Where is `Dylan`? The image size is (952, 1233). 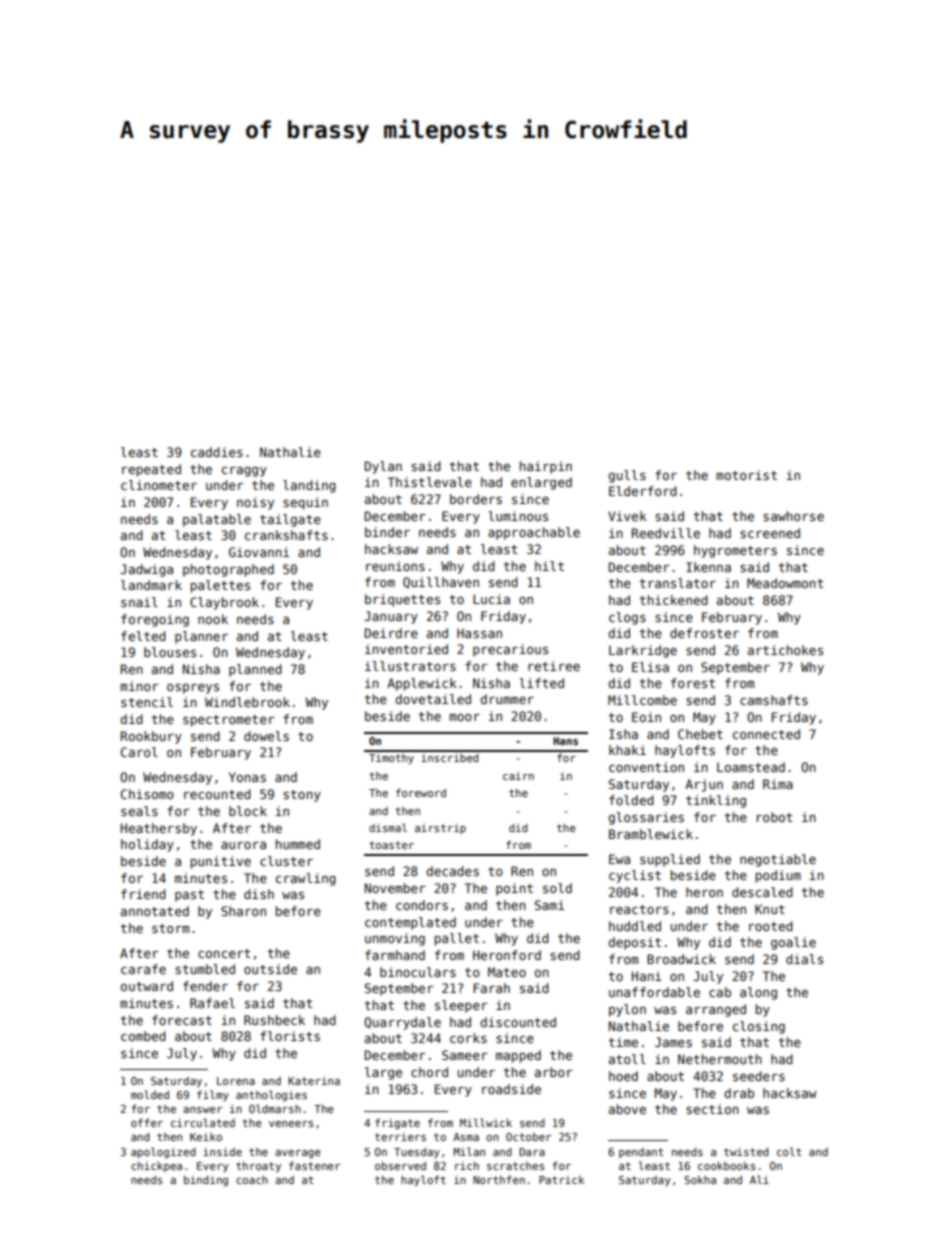 Dylan is located at coordinates (383, 467).
